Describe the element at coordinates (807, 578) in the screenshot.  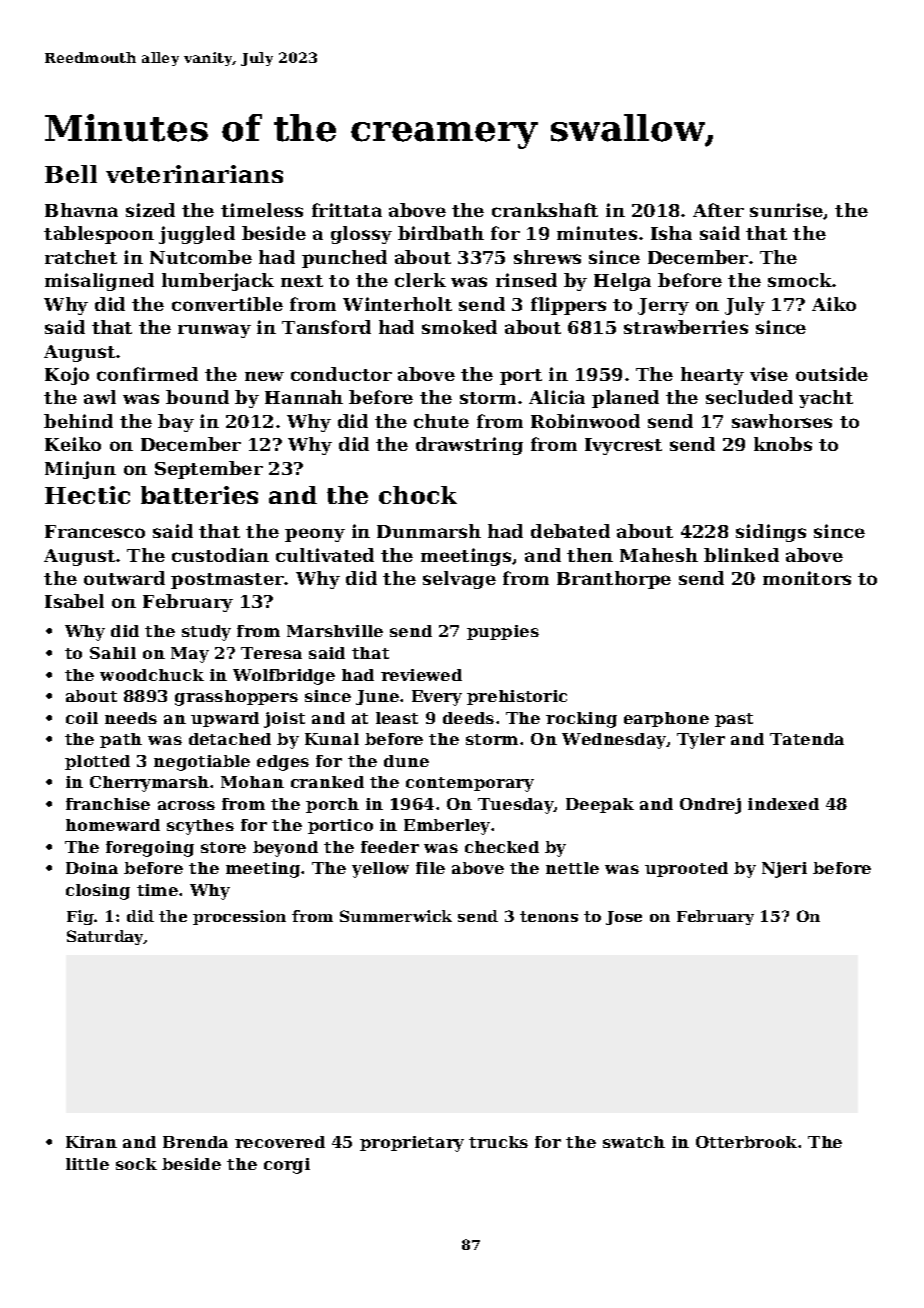
I see `monitors` at that location.
